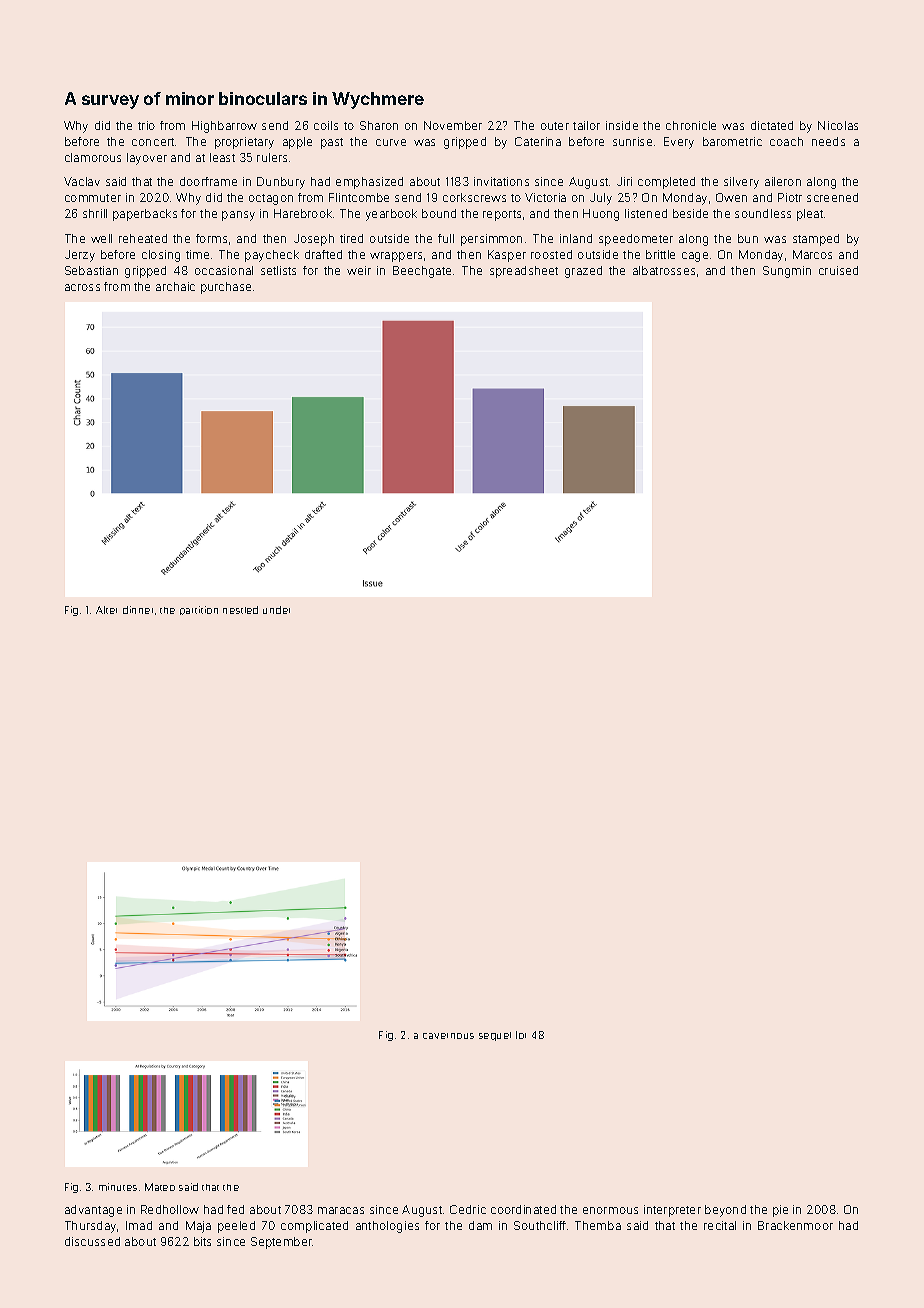 This page has height=1308, width=924. What do you see at coordinates (118, 1187) in the page?
I see `minutes` at bounding box center [118, 1187].
